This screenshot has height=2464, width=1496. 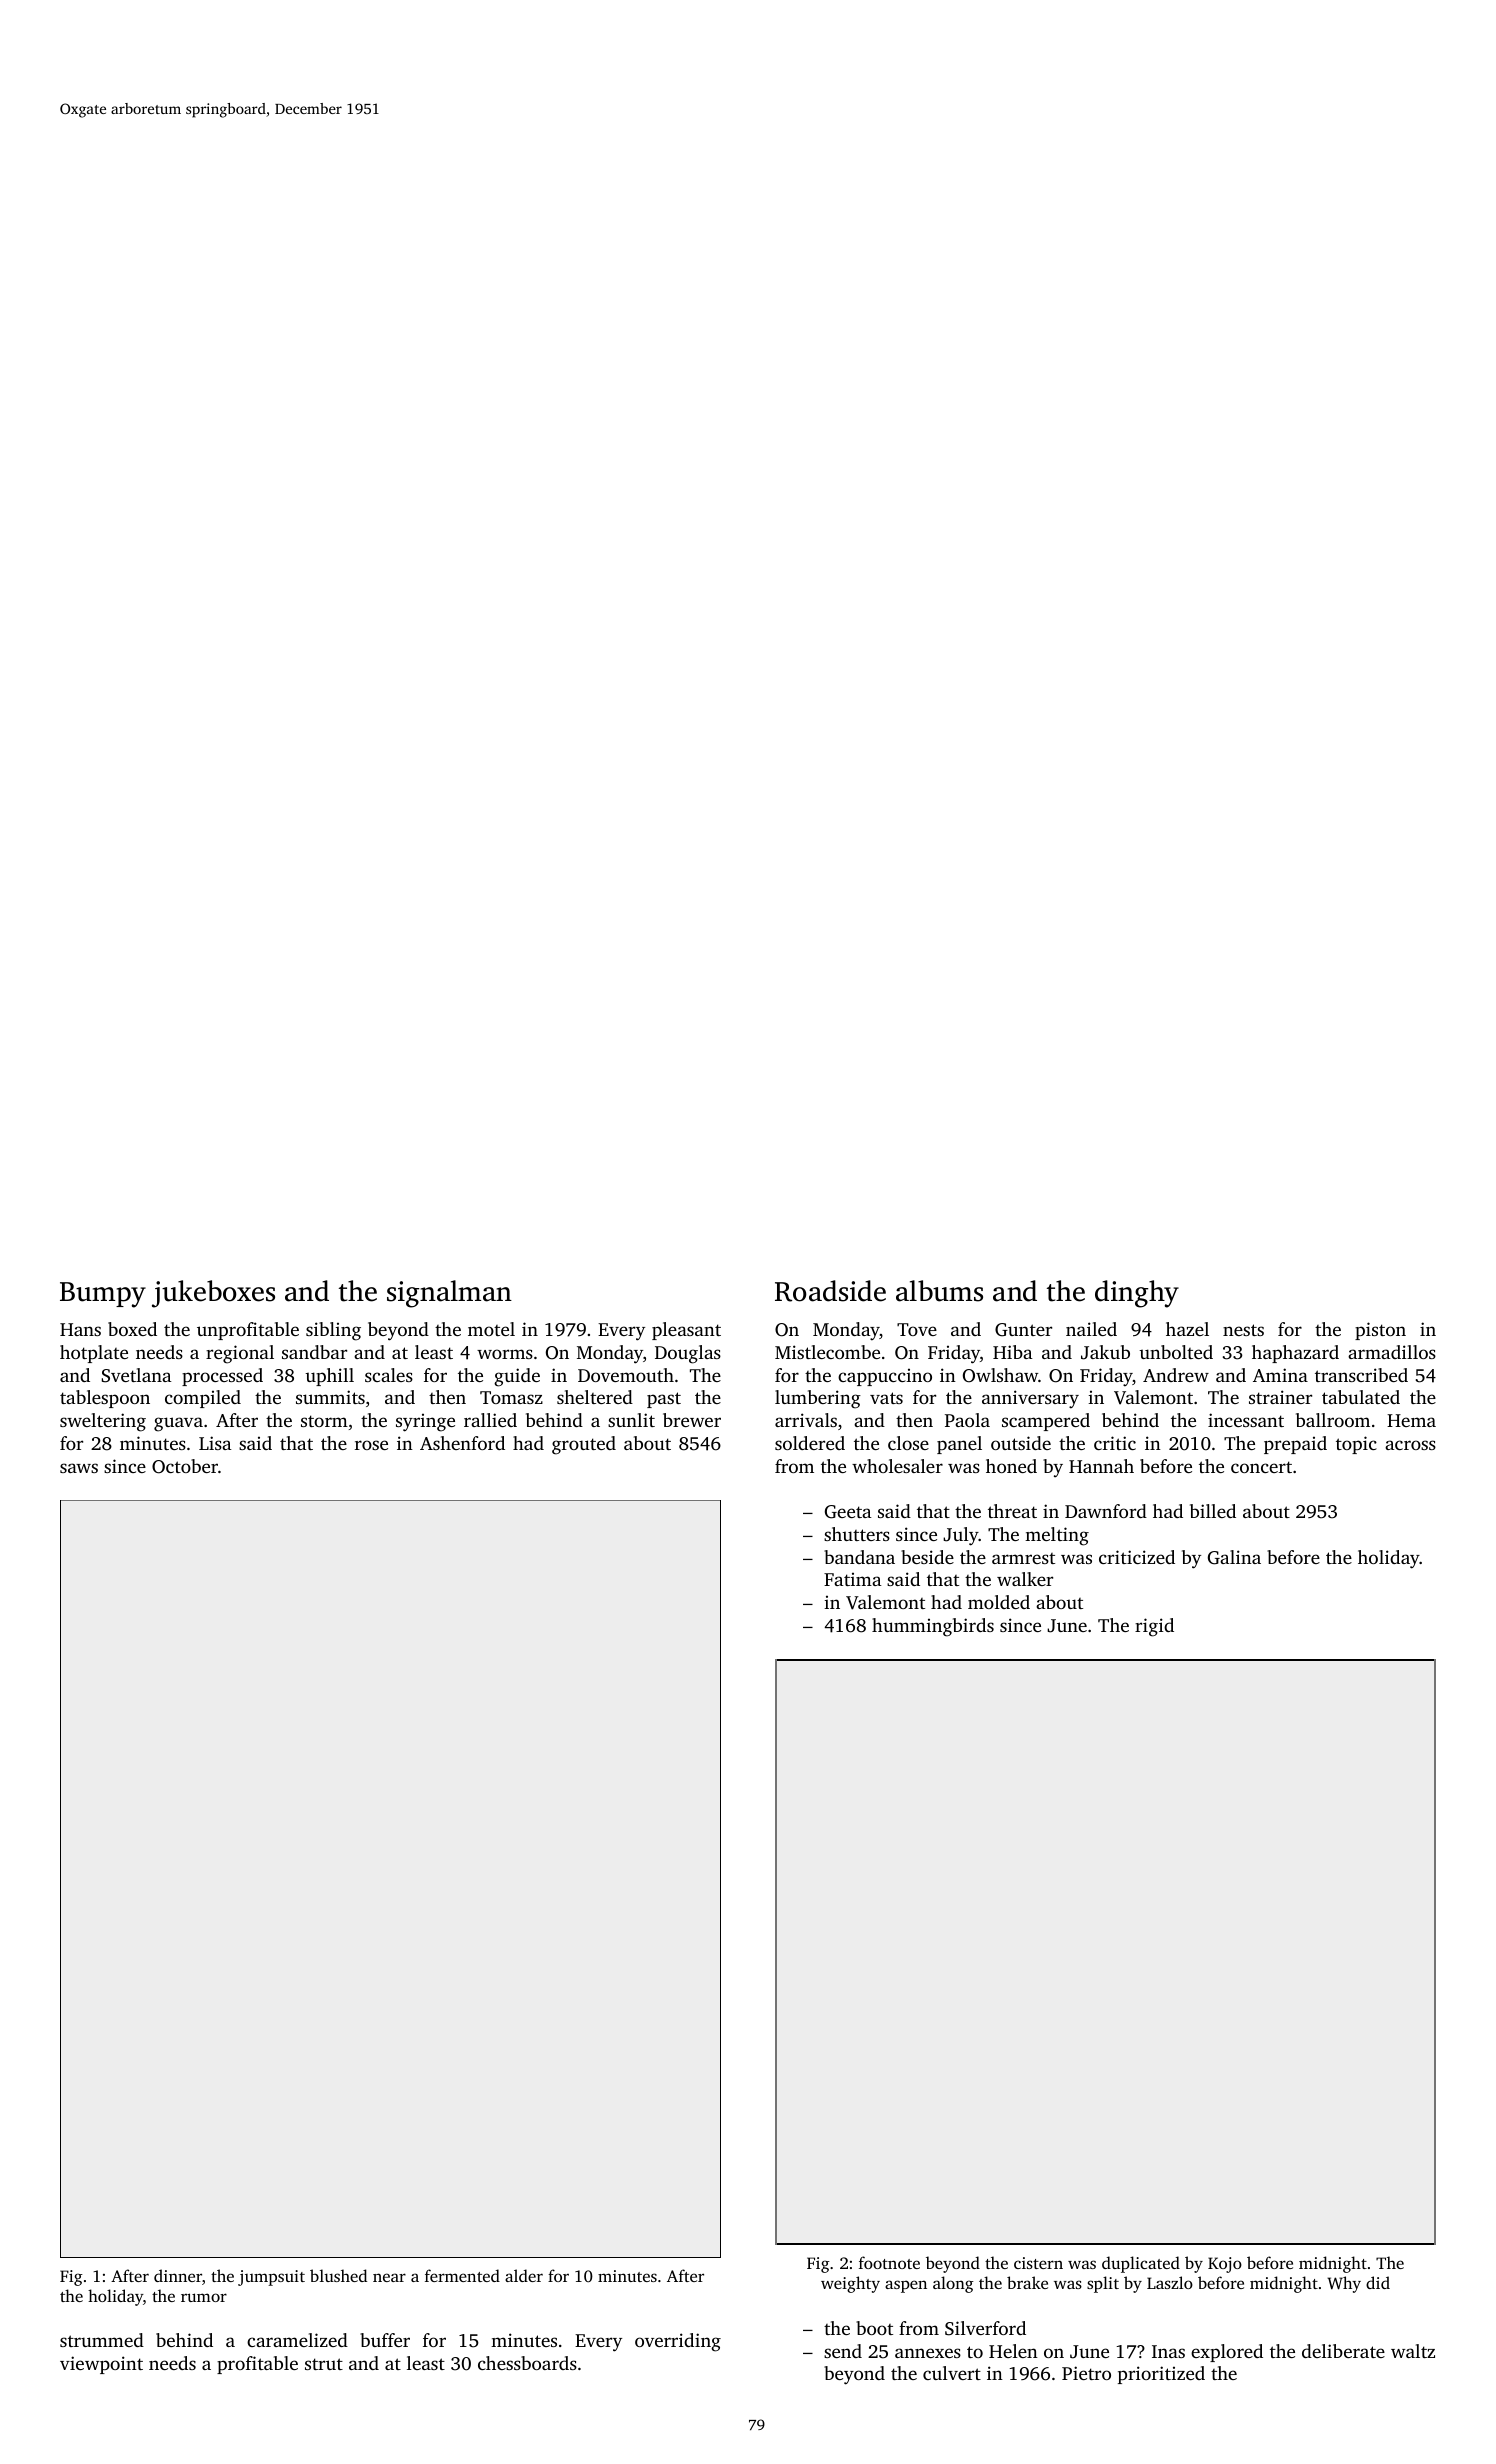 What do you see at coordinates (1225, 2265) in the screenshot?
I see `Kojo` at bounding box center [1225, 2265].
